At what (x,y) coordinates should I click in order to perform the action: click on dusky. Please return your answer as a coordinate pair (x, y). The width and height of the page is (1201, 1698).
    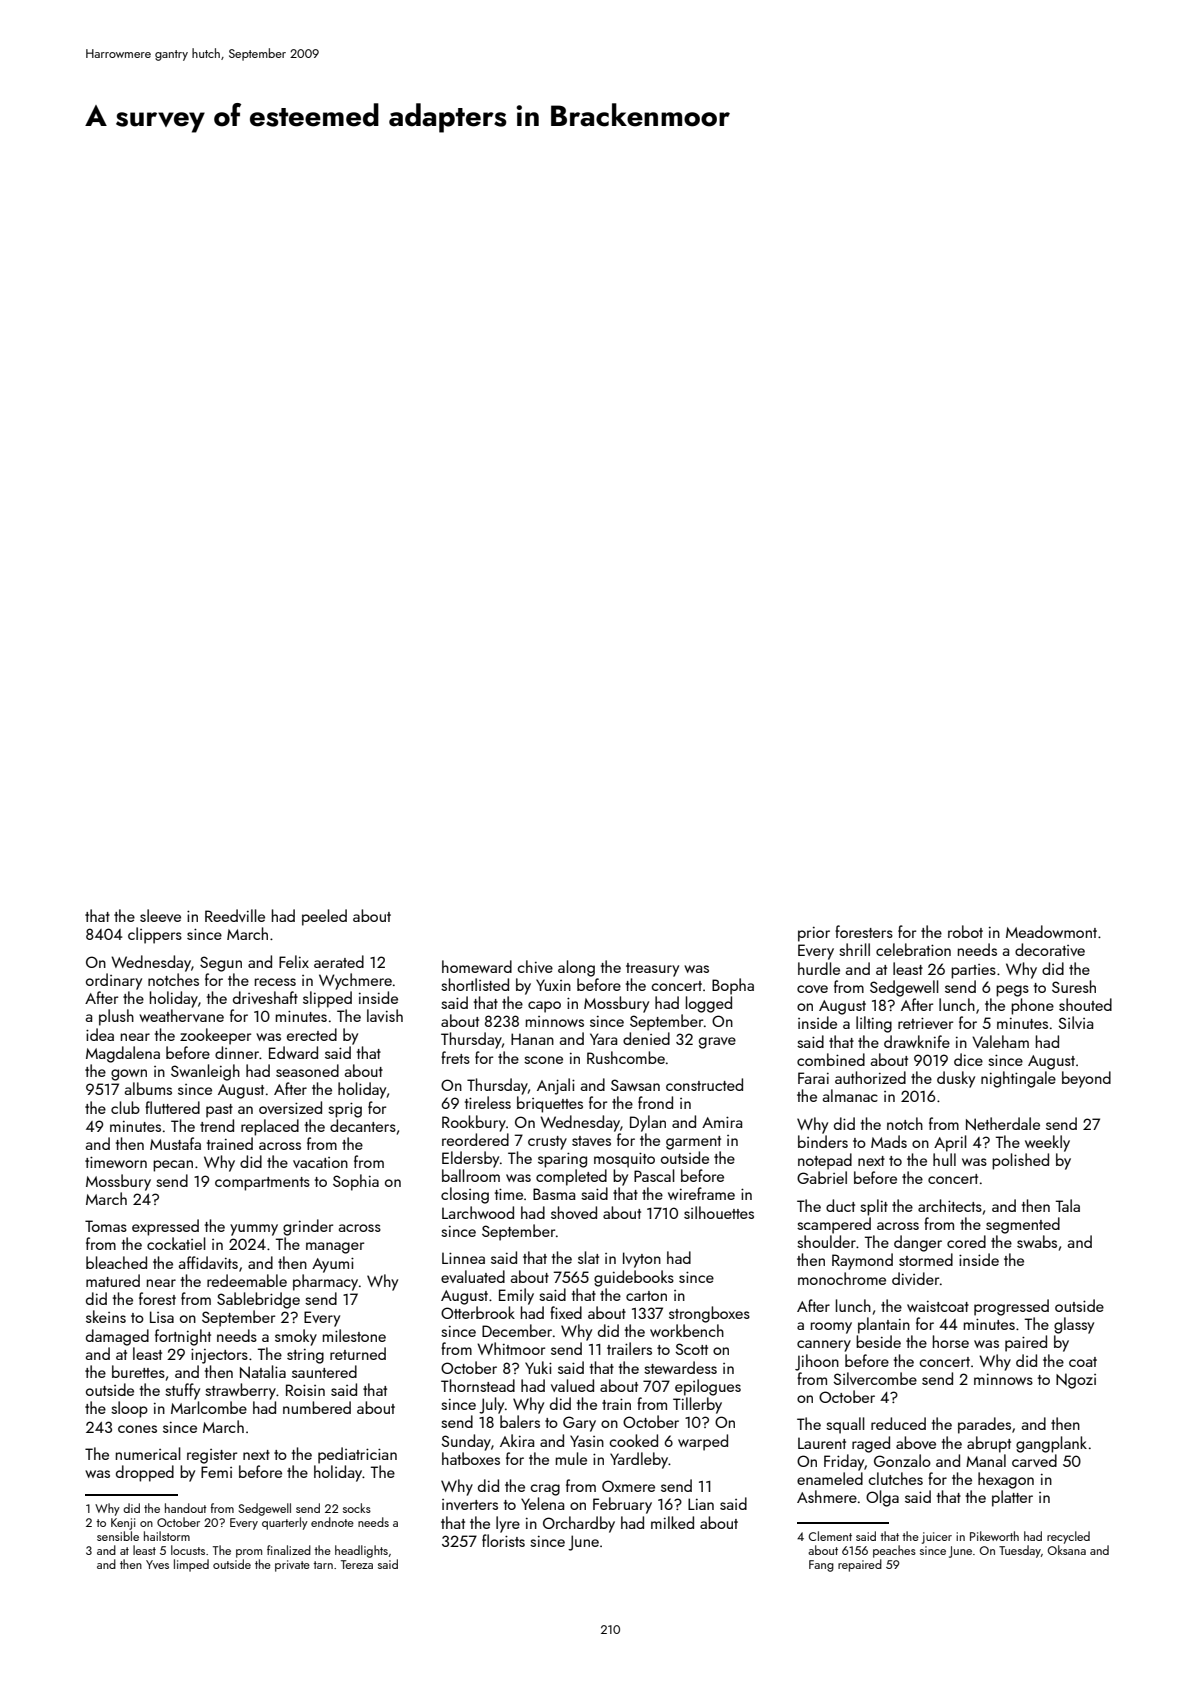
    Looking at the image, I should click on (956, 1079).
